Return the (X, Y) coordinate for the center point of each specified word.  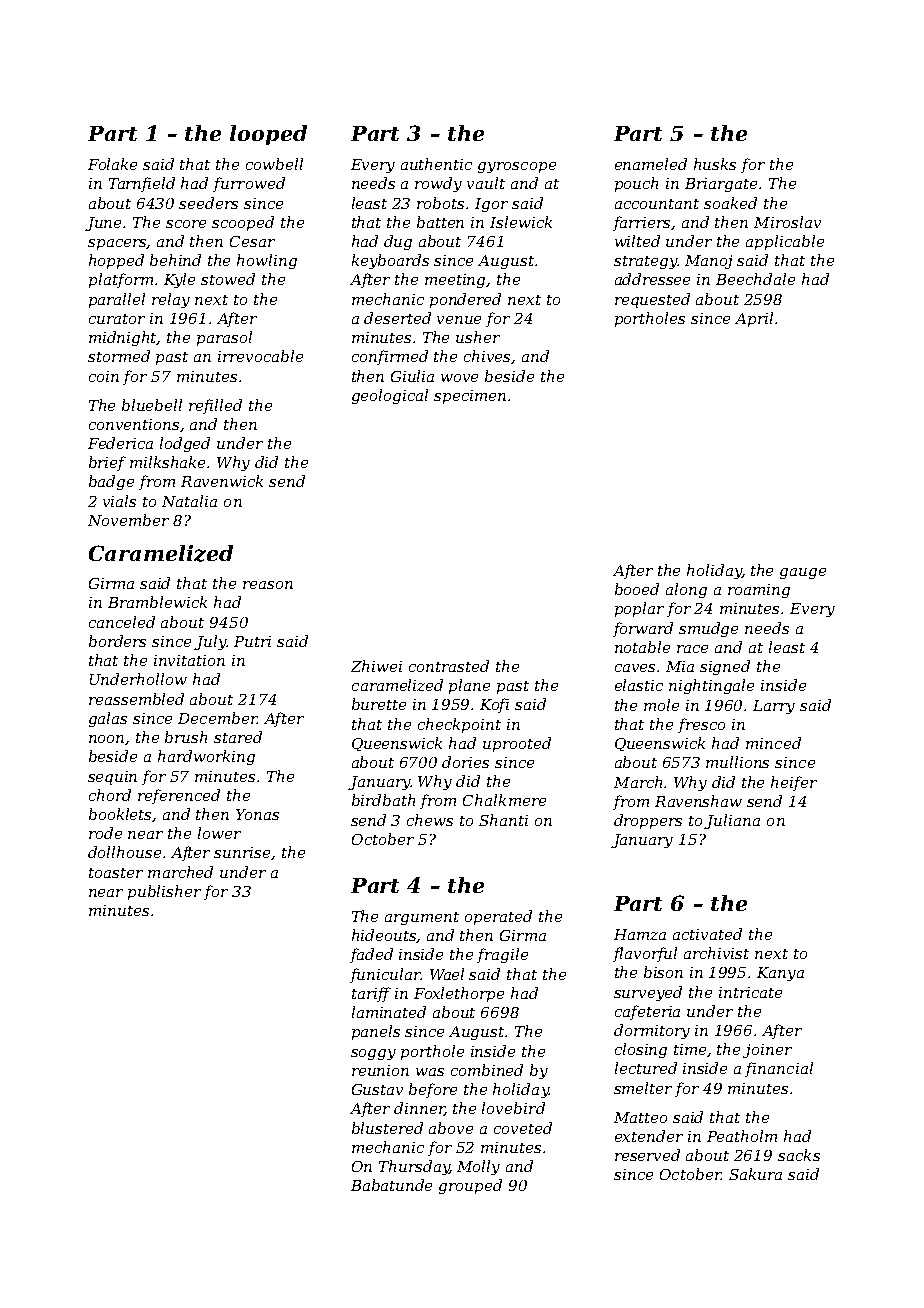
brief (107, 463)
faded (371, 955)
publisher (164, 892)
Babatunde (391, 1185)
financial (779, 1069)
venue (459, 320)
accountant (657, 204)
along (686, 590)
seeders (208, 203)
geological (390, 396)
